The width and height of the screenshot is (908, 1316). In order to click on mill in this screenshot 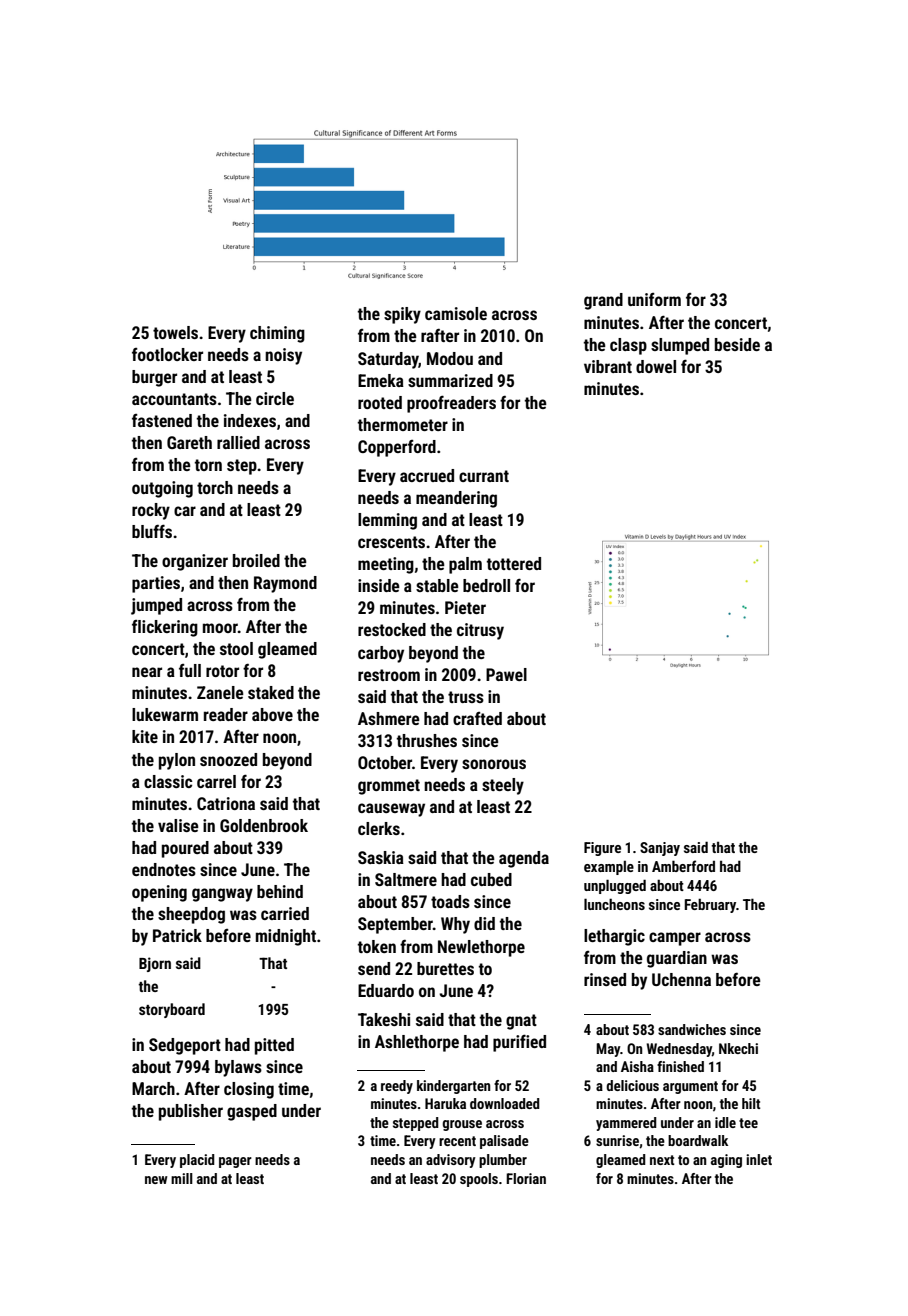, I will do `click(182, 1178)`.
